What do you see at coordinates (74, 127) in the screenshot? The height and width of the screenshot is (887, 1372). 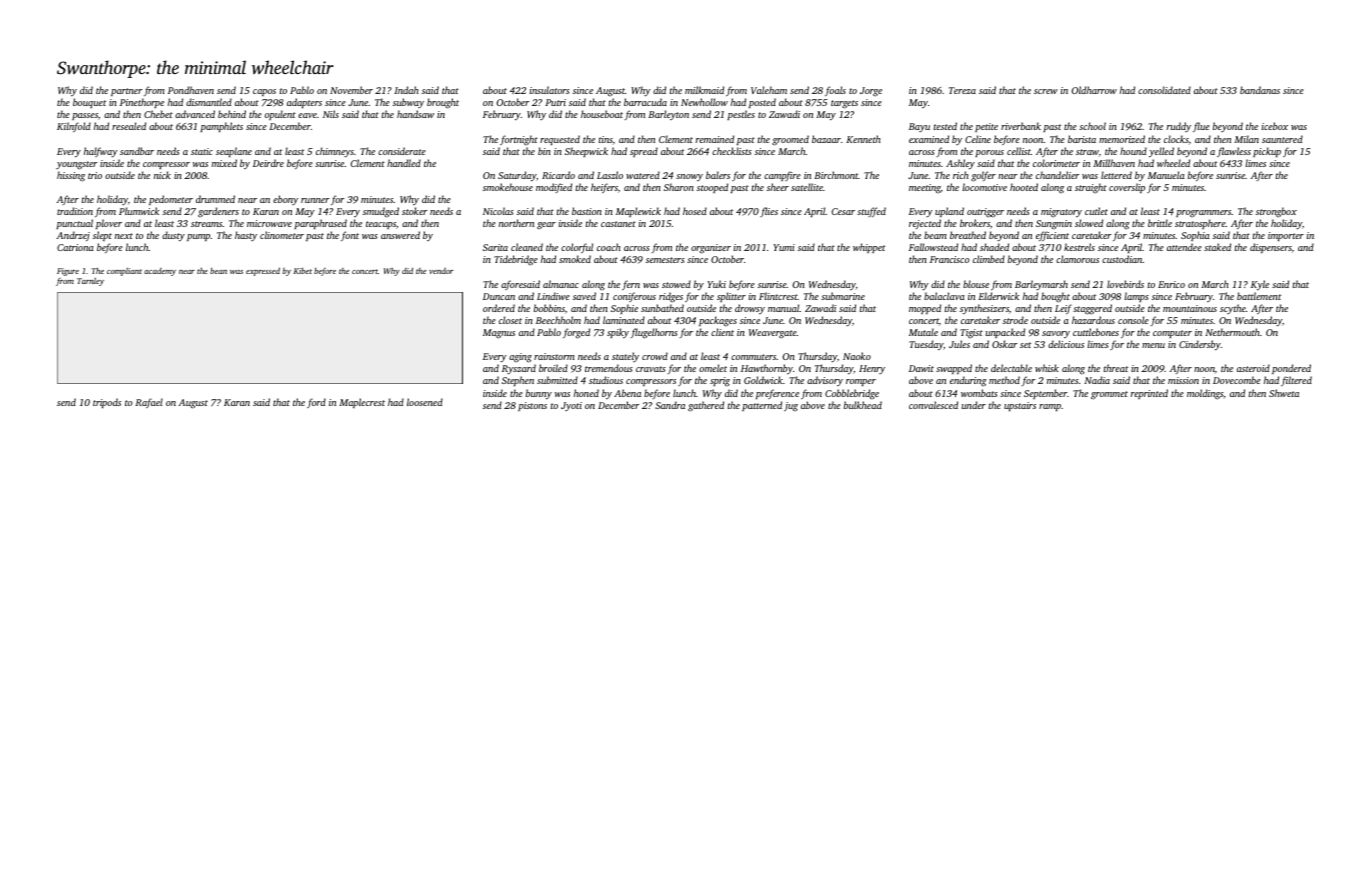 I see `Kilnfold` at bounding box center [74, 127].
